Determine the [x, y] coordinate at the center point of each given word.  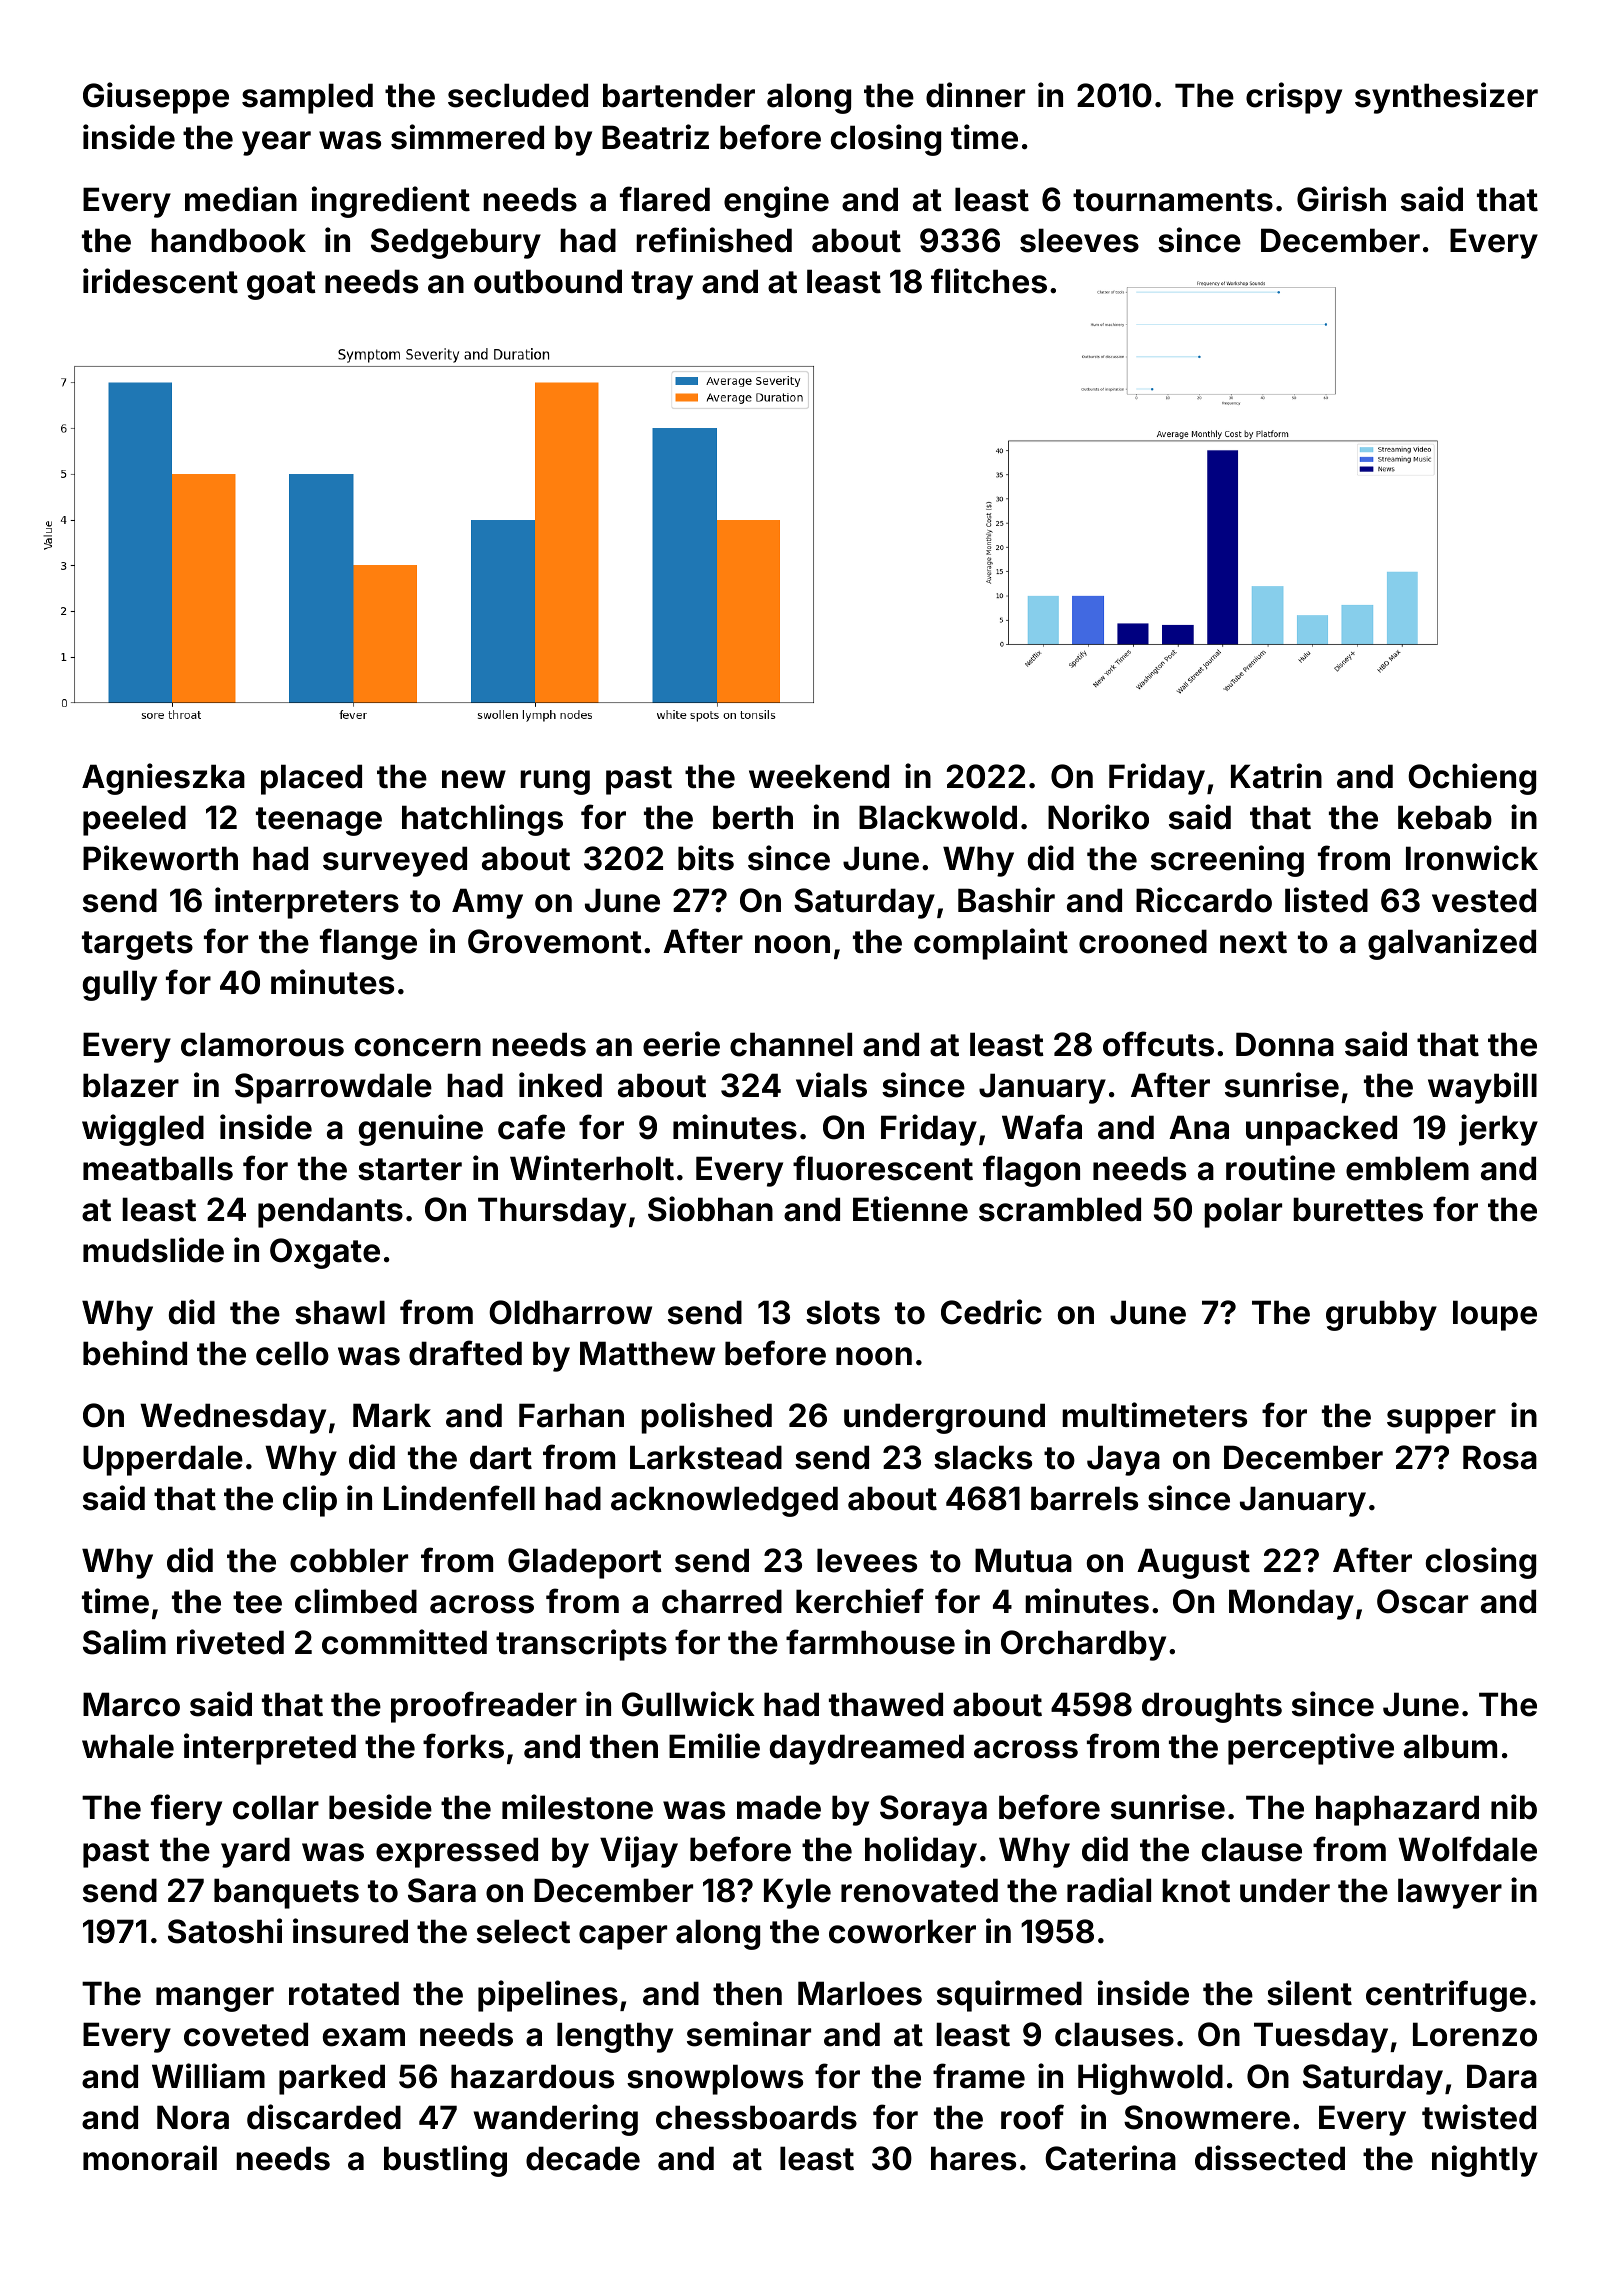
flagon [1031, 1171]
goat [281, 285]
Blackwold [938, 817]
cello [292, 1353]
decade [583, 2158]
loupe [1495, 1315]
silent [1309, 1993]
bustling [445, 2161]
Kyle [797, 1893]
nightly [1485, 2161]
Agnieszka [163, 779]
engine [776, 202]
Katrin [1276, 776]
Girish [1341, 199]
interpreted [270, 1749]
